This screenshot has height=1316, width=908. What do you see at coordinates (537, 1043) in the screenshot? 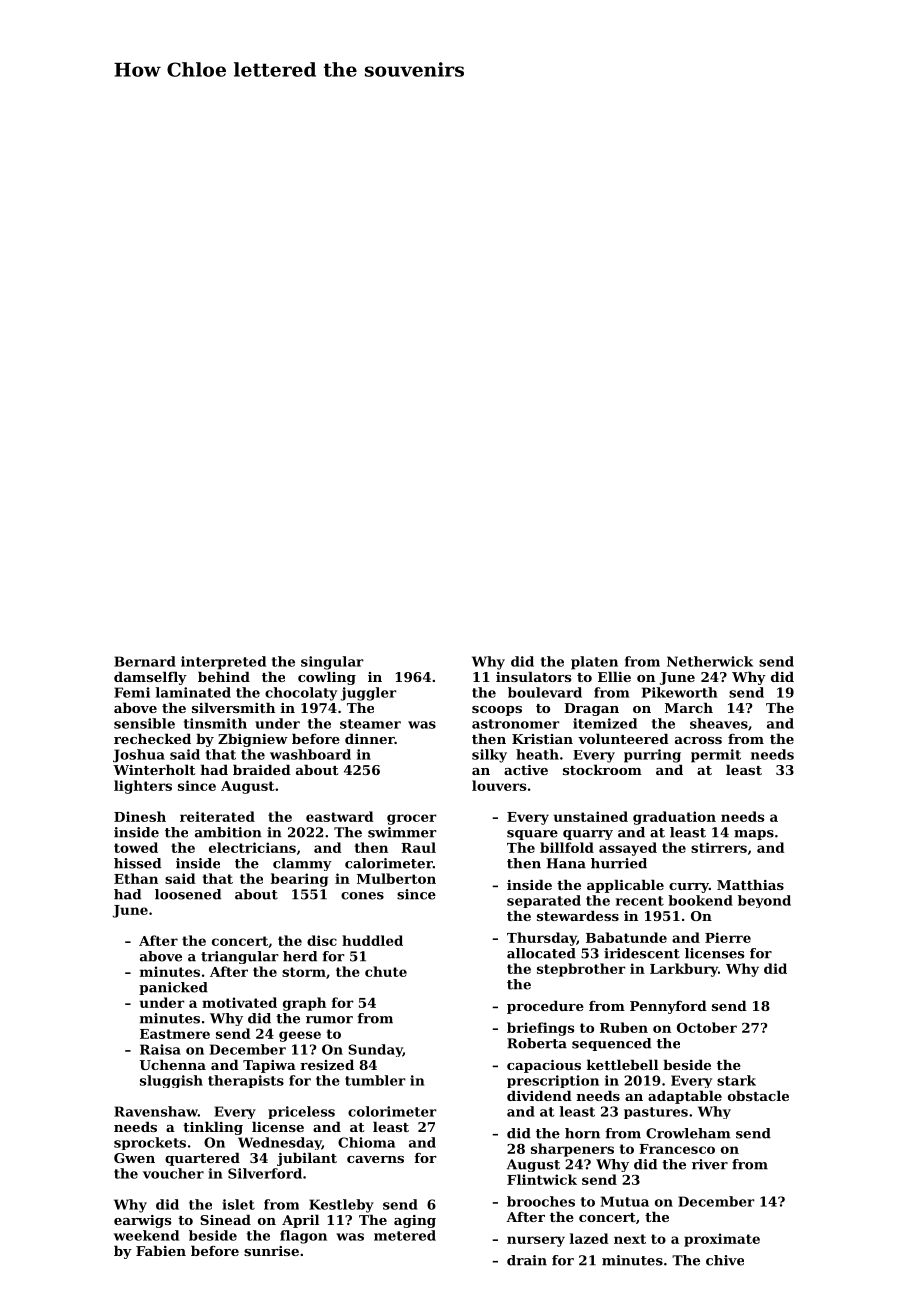
I see `Roberta` at bounding box center [537, 1043].
